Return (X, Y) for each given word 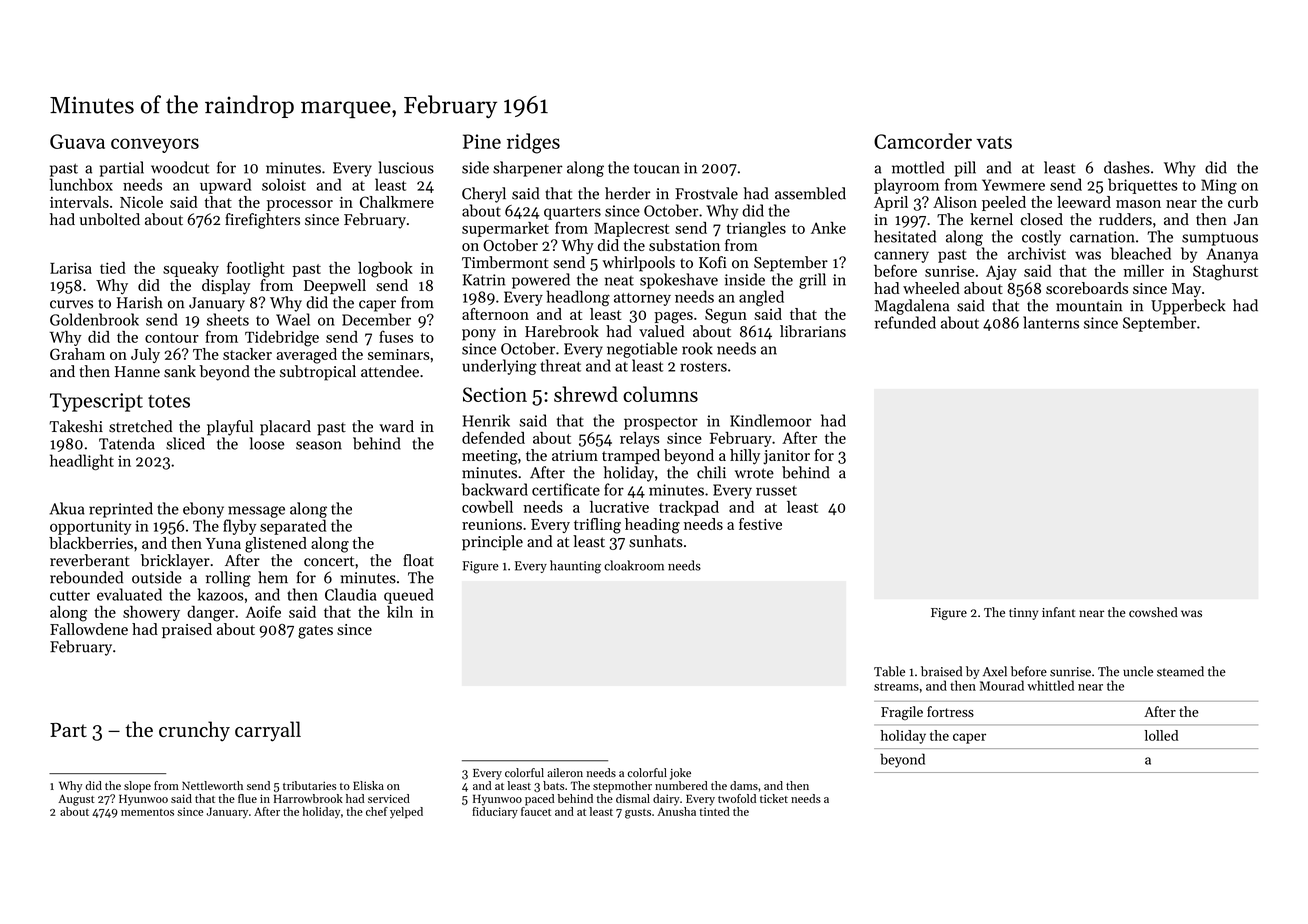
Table (889, 671)
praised (187, 630)
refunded (905, 322)
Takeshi (76, 426)
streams (896, 687)
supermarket (505, 229)
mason (1138, 204)
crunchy (194, 731)
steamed (1180, 671)
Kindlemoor (771, 420)
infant (1058, 612)
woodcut (180, 167)
